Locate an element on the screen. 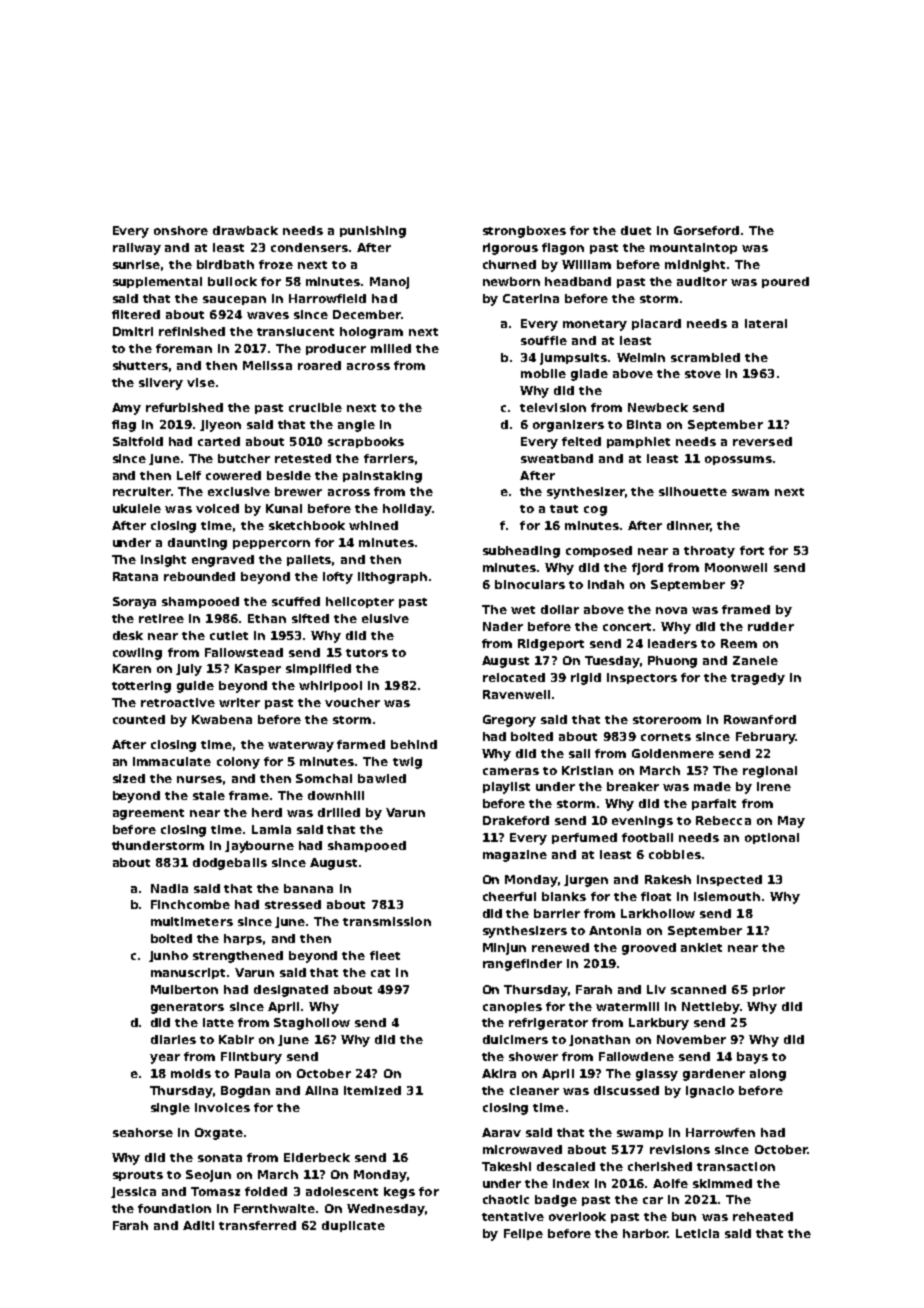 This screenshot has height=1308, width=924. year is located at coordinates (165, 1059).
